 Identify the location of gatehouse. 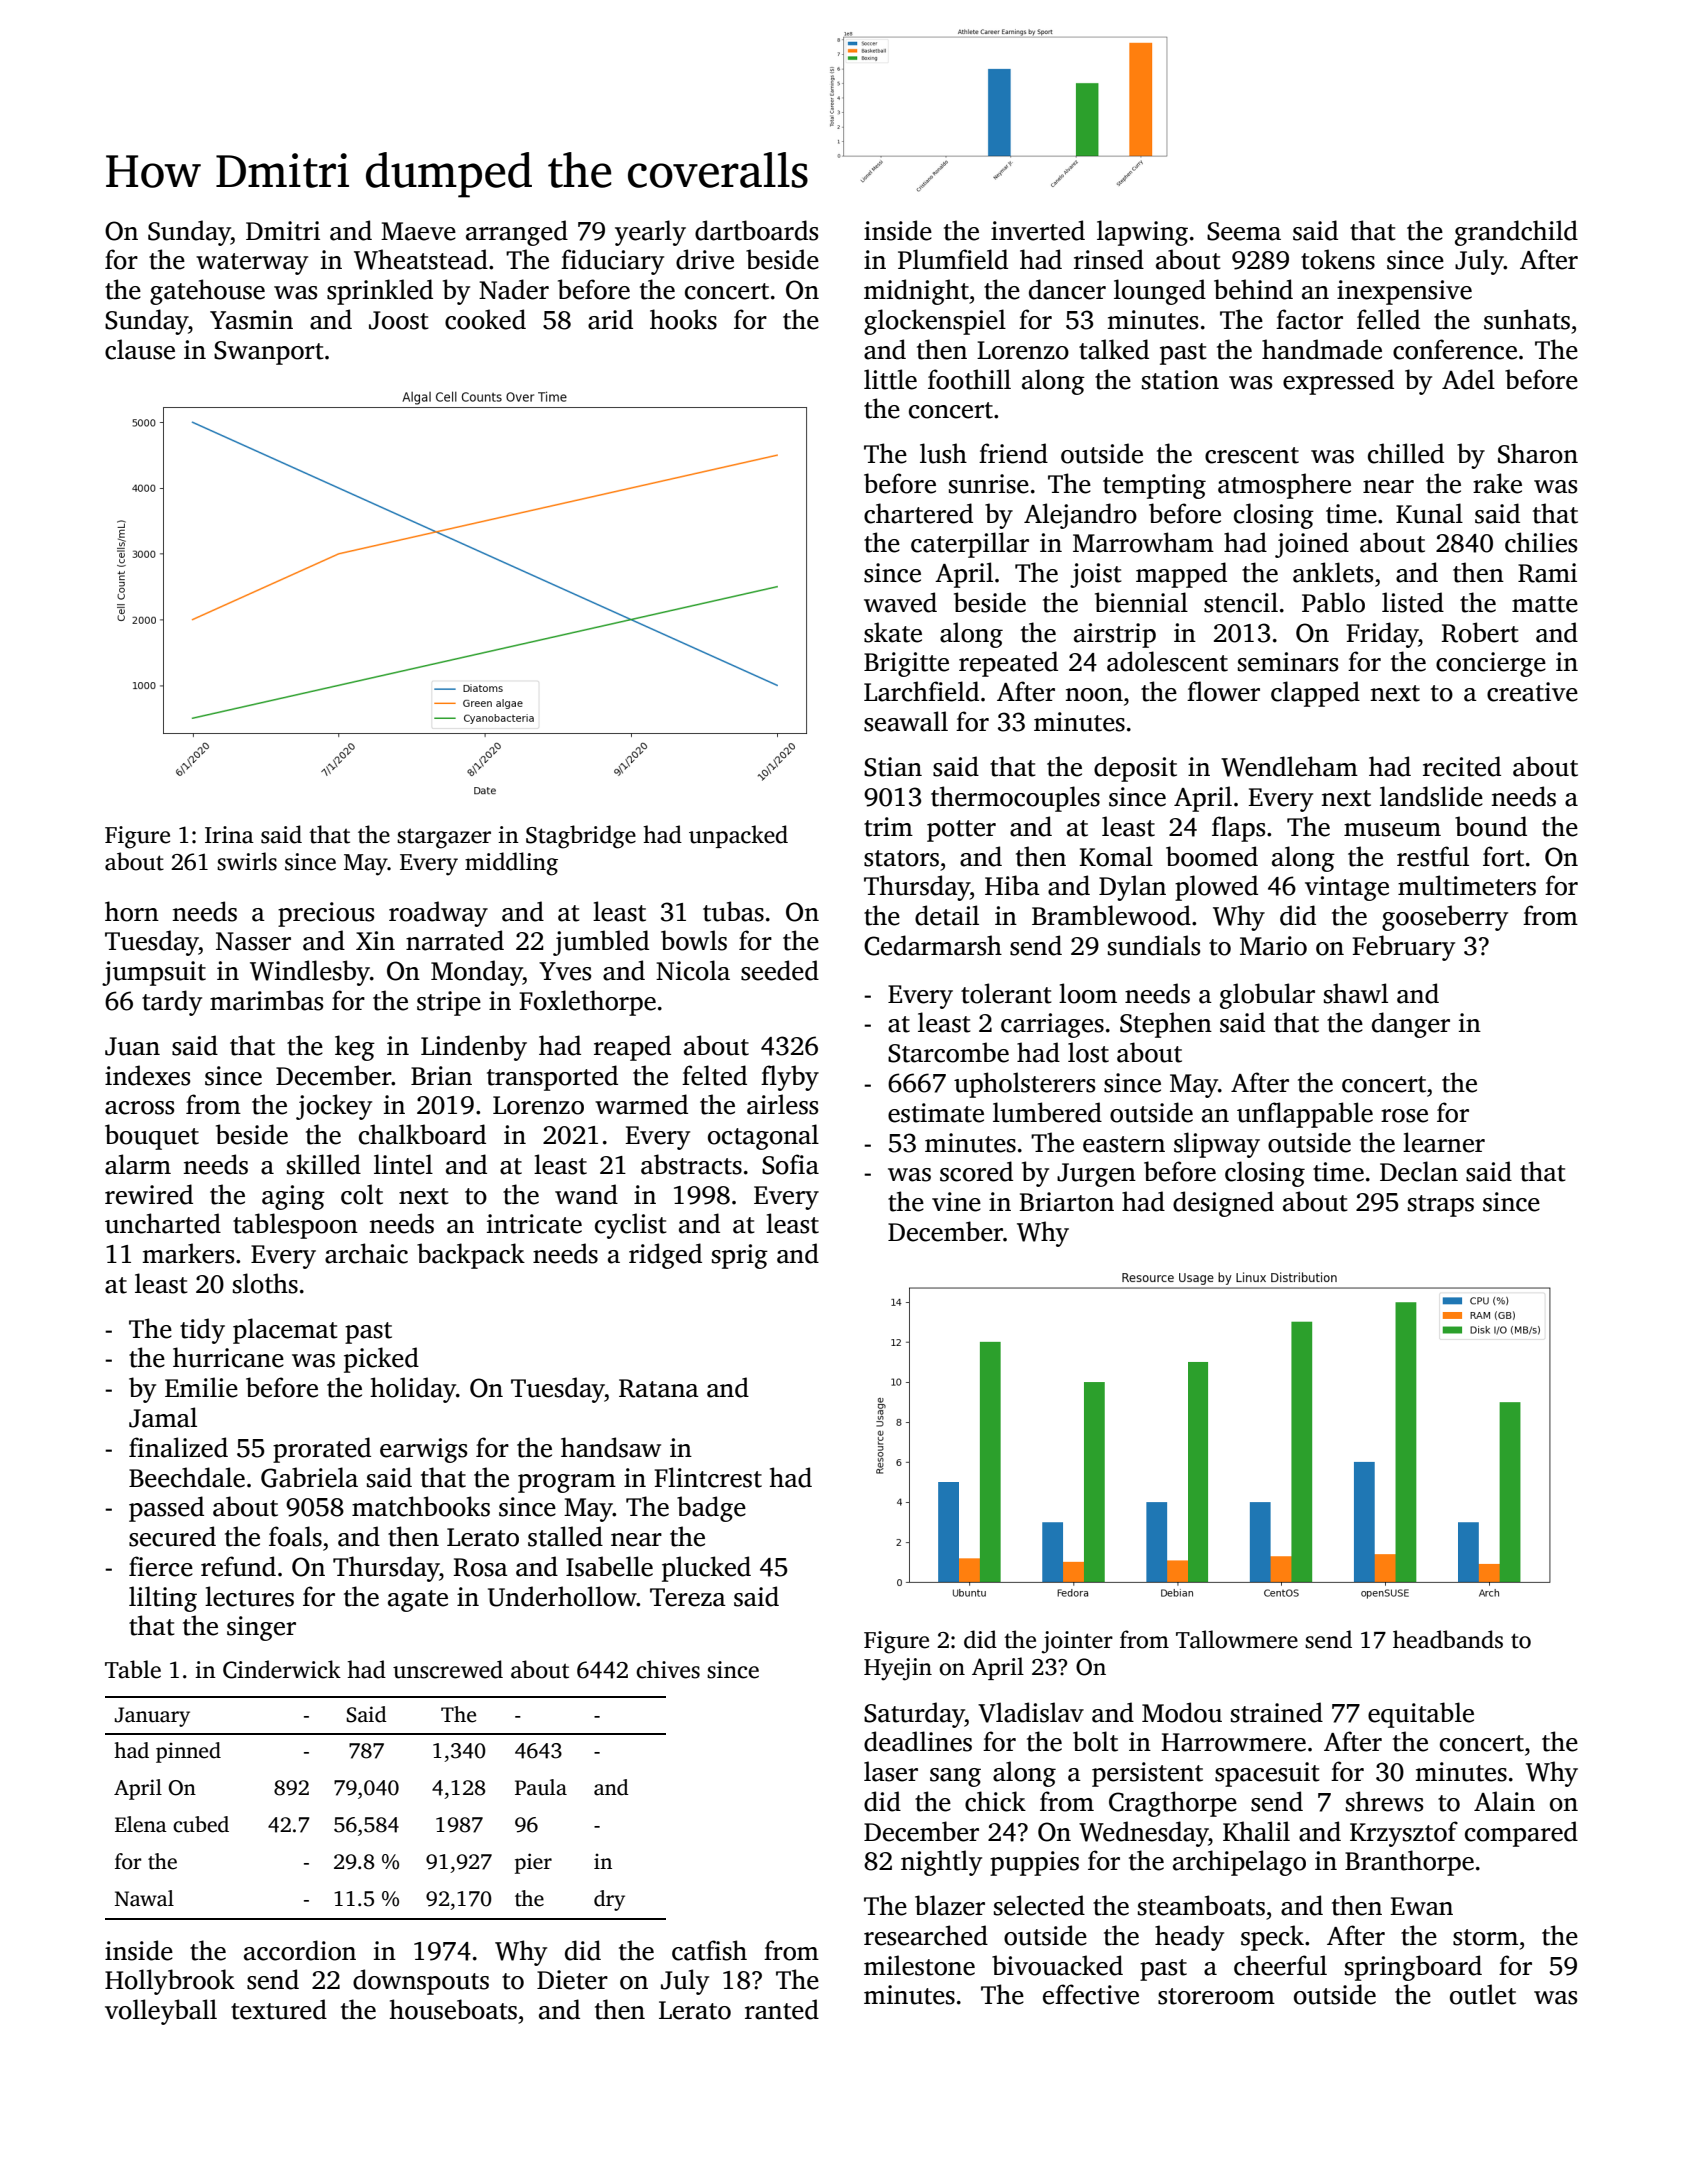
(207, 292).
